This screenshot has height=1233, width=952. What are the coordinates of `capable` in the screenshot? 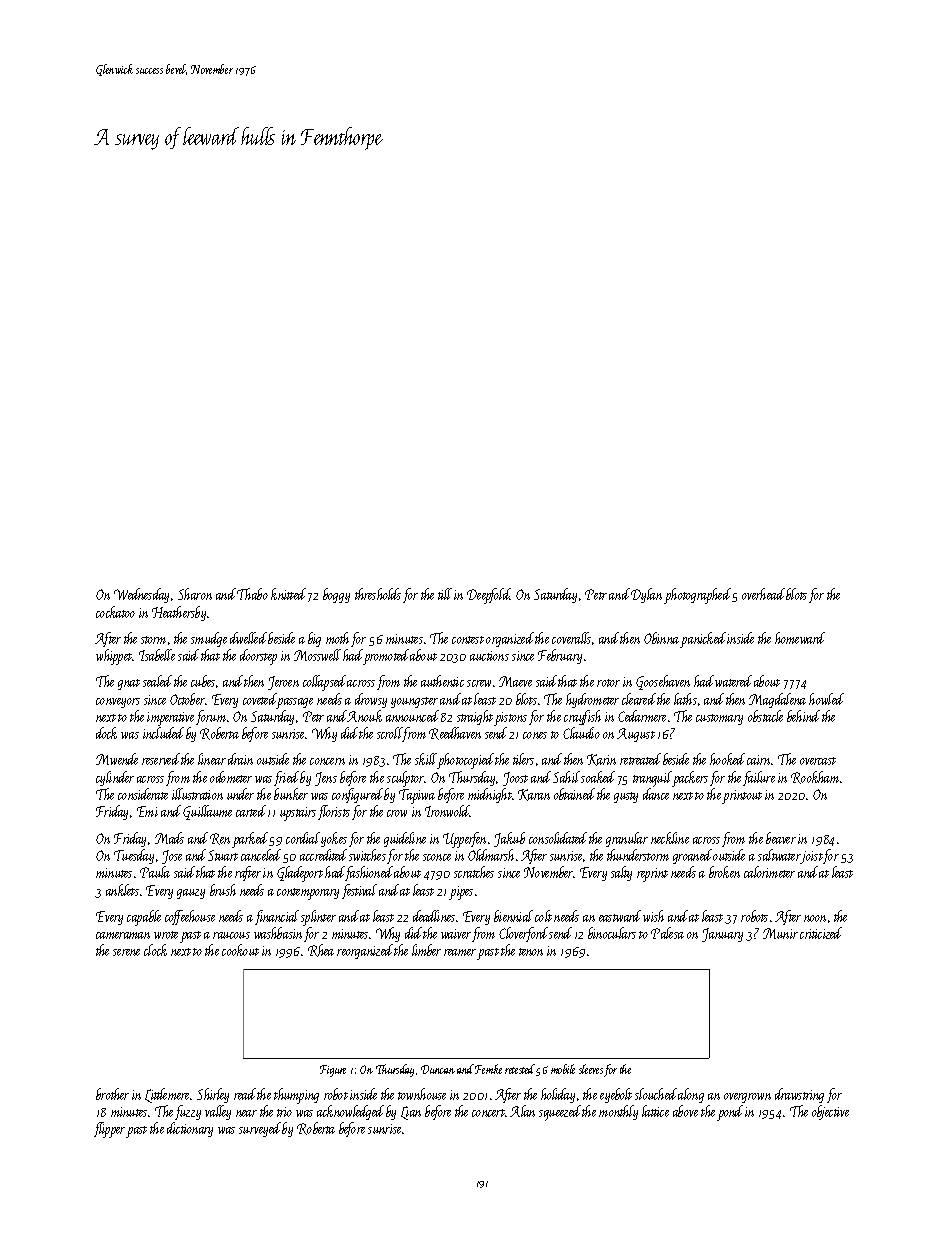 It's located at (144, 918).
